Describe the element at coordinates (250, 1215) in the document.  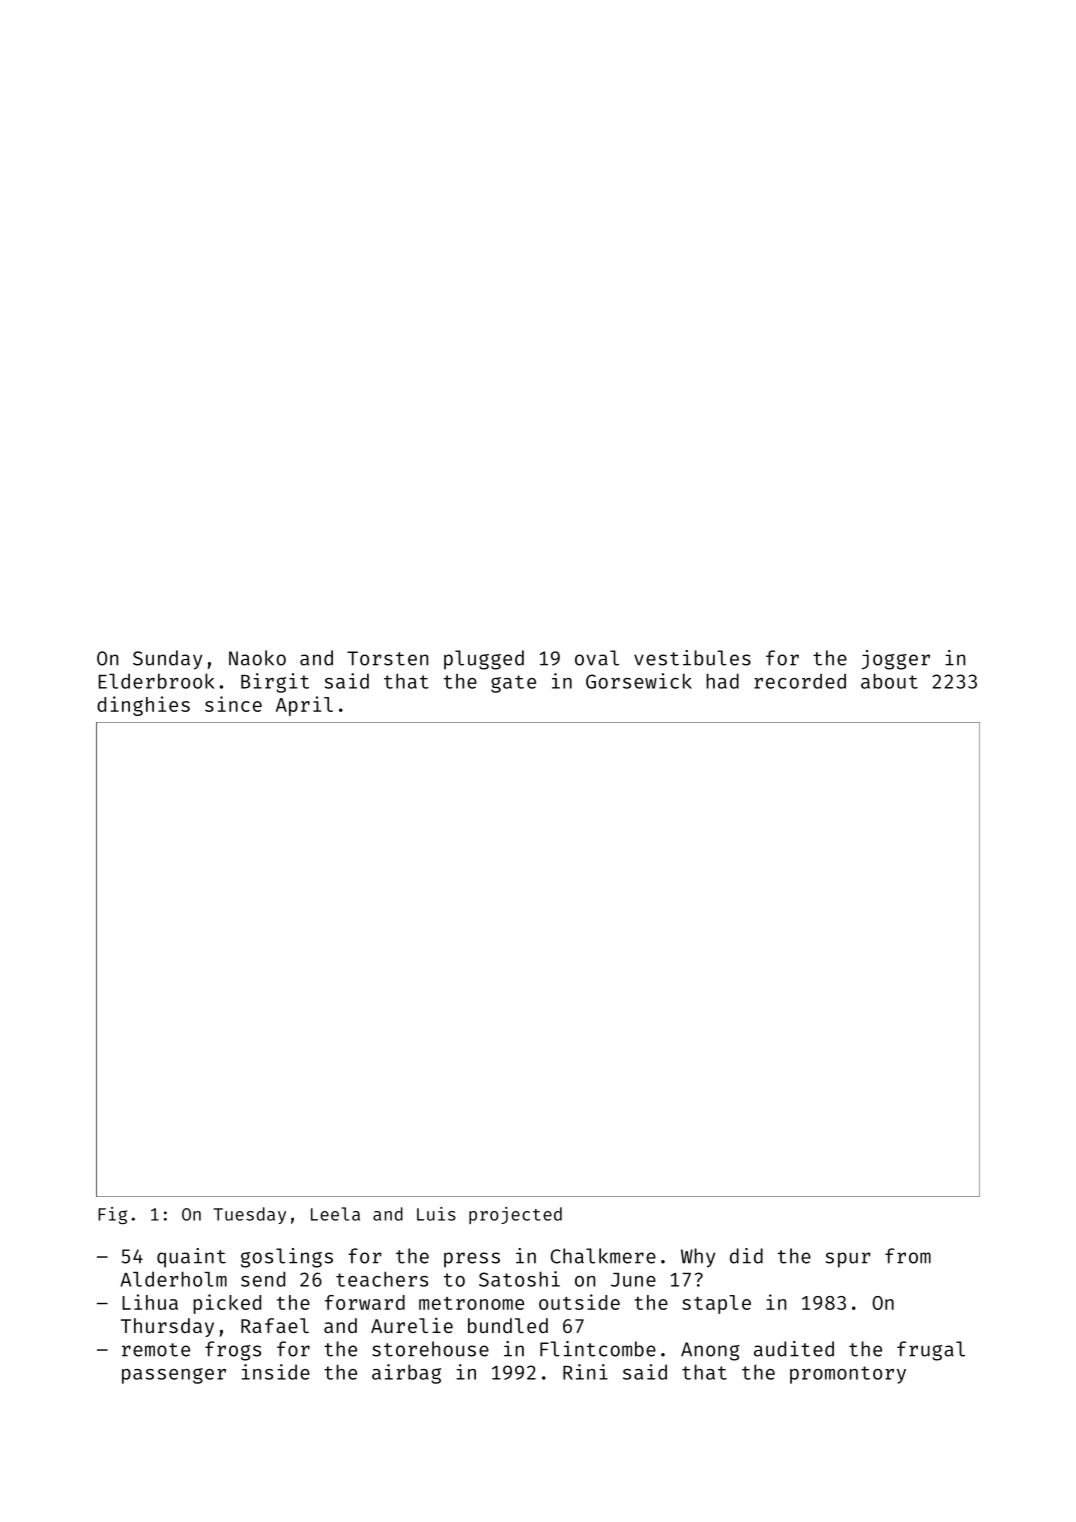
I see `Tuesday` at that location.
